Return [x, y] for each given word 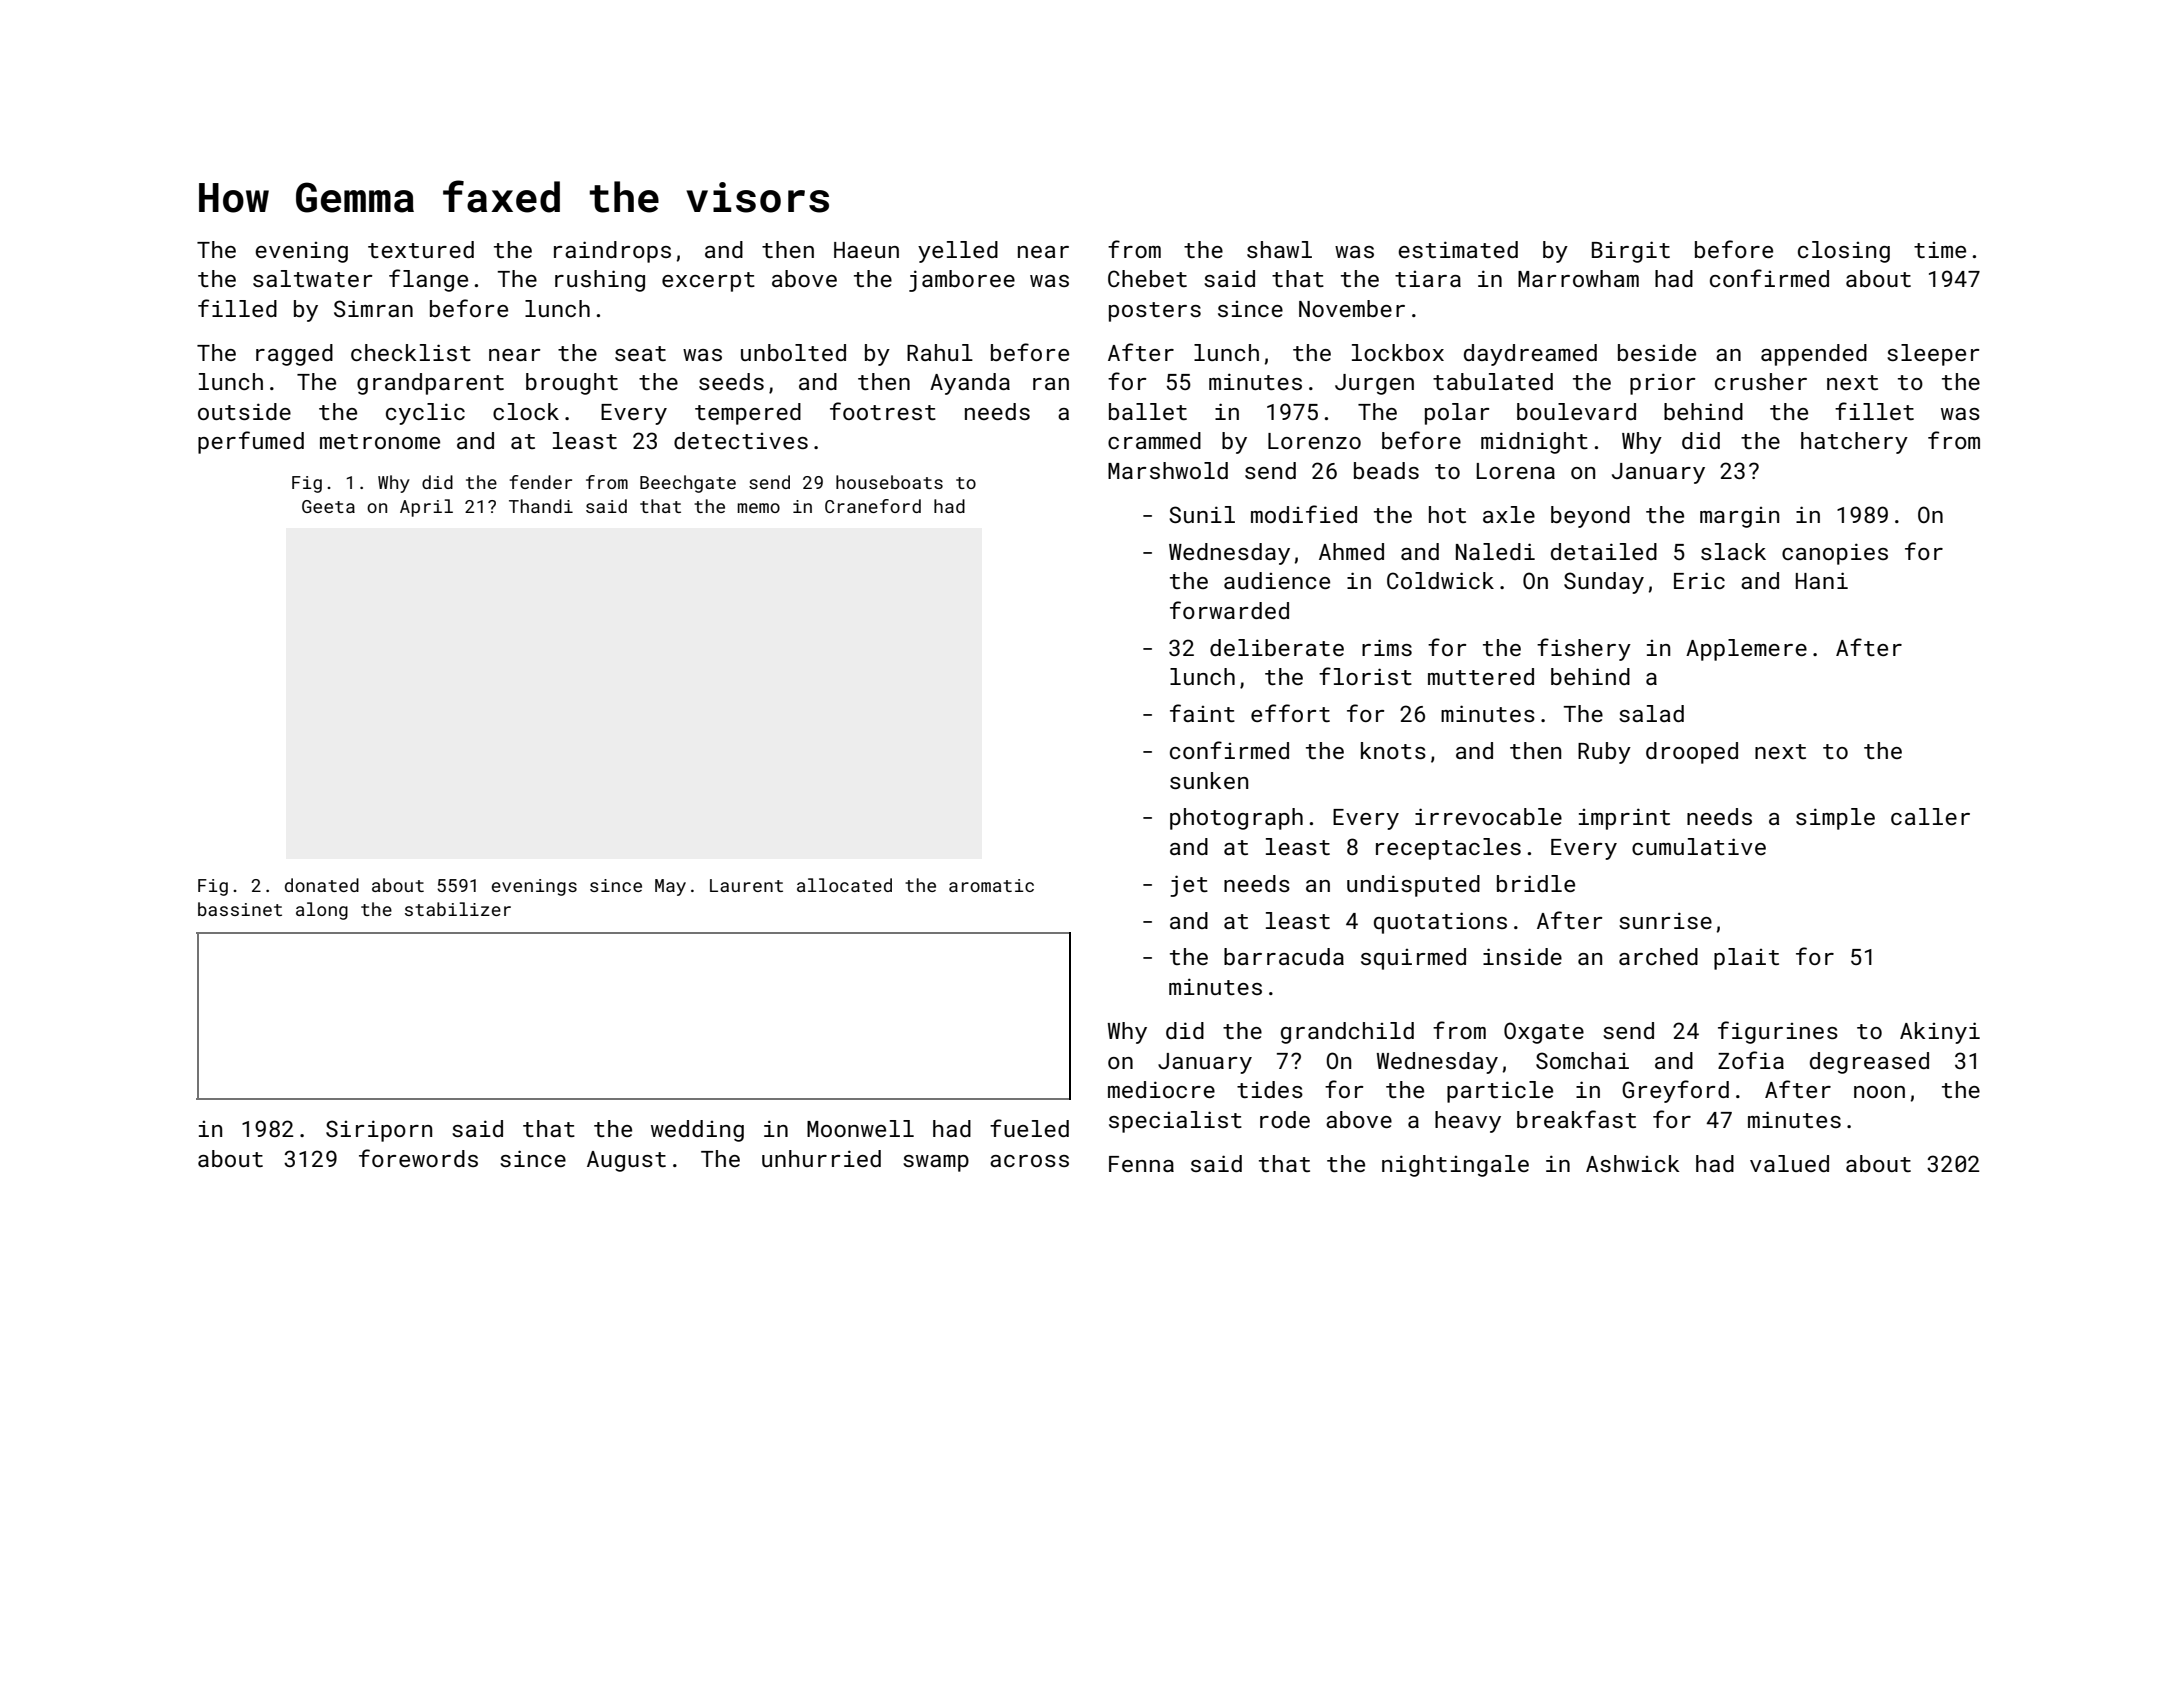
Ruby [1604, 753]
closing [1844, 252]
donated [322, 885]
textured [421, 249]
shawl [1279, 249]
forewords [418, 1158]
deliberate [1277, 647]
